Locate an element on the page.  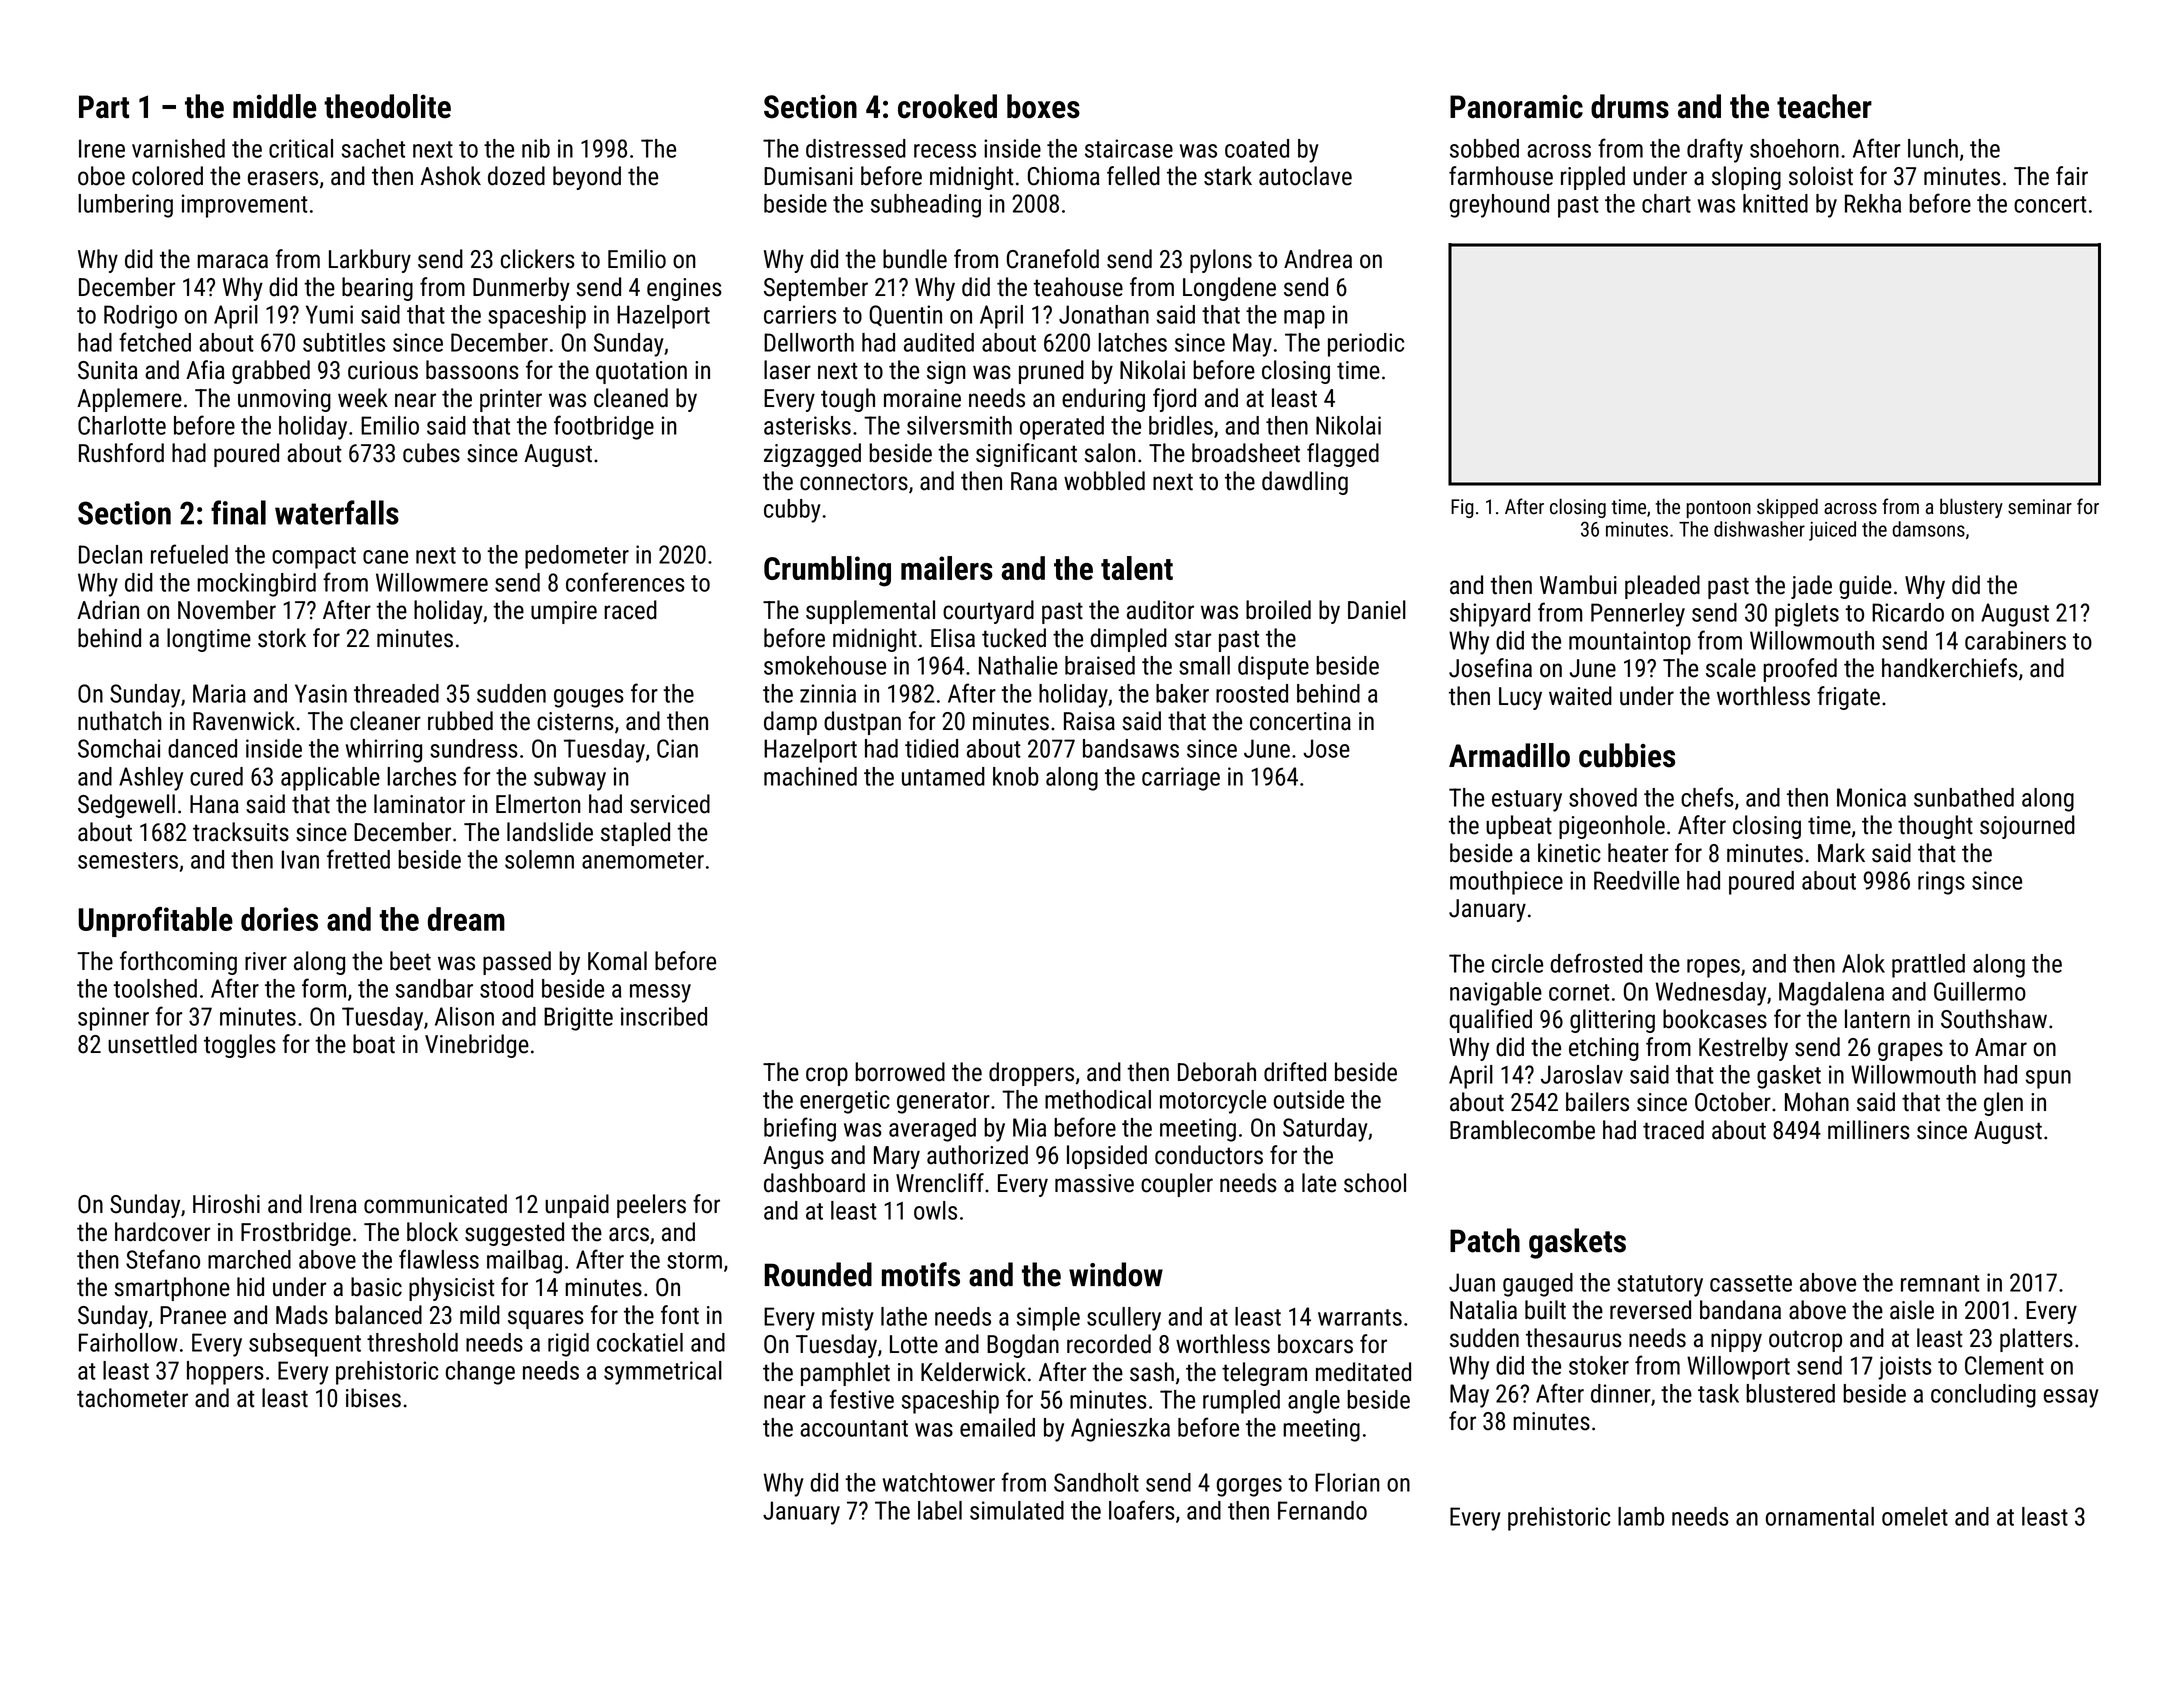
teacher is located at coordinates (1824, 106).
